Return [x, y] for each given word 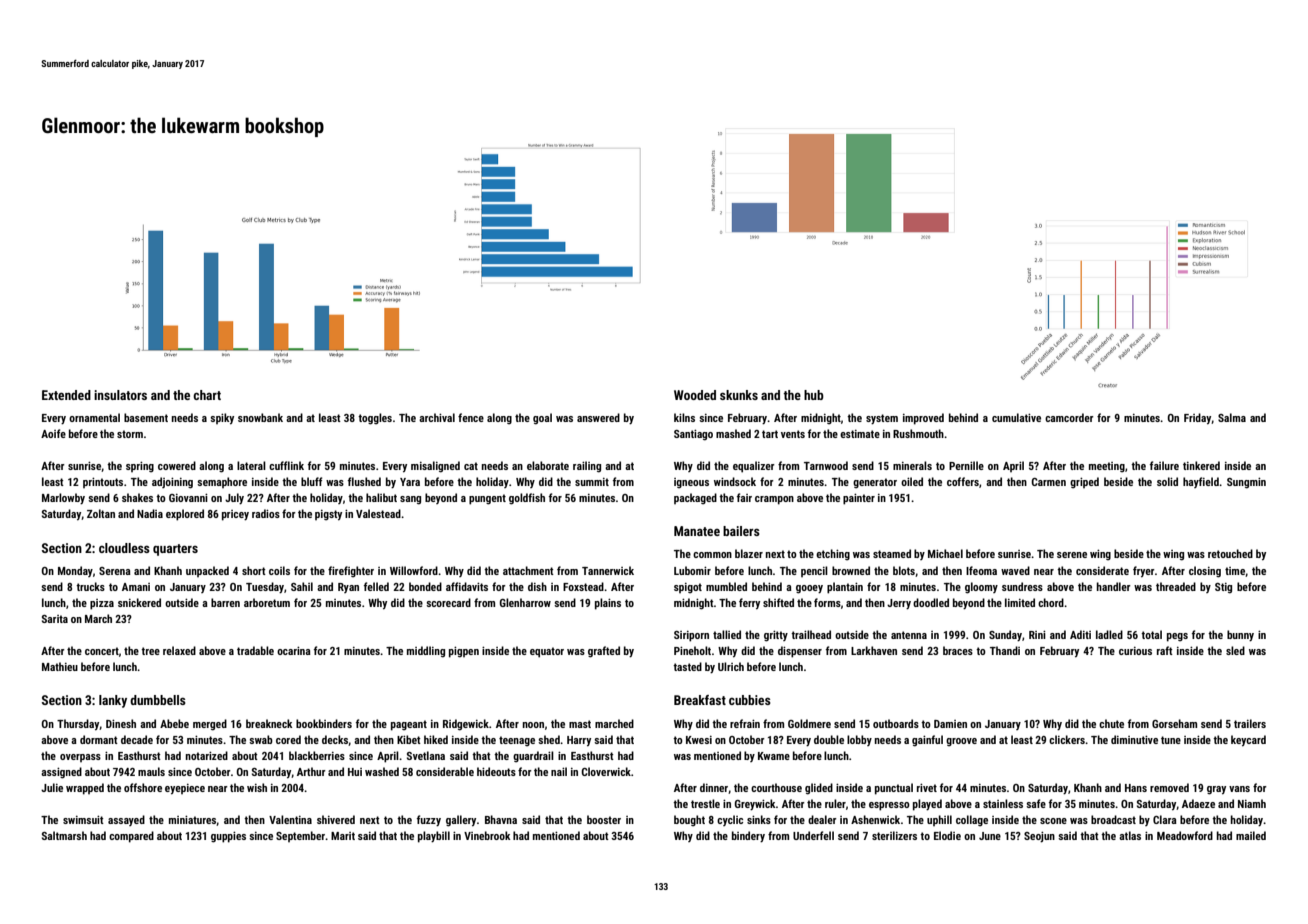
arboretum [267, 602]
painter [859, 499]
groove [961, 742]
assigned [61, 773]
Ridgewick [466, 725]
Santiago [693, 435]
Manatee [697, 531]
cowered [177, 465]
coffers [963, 481]
